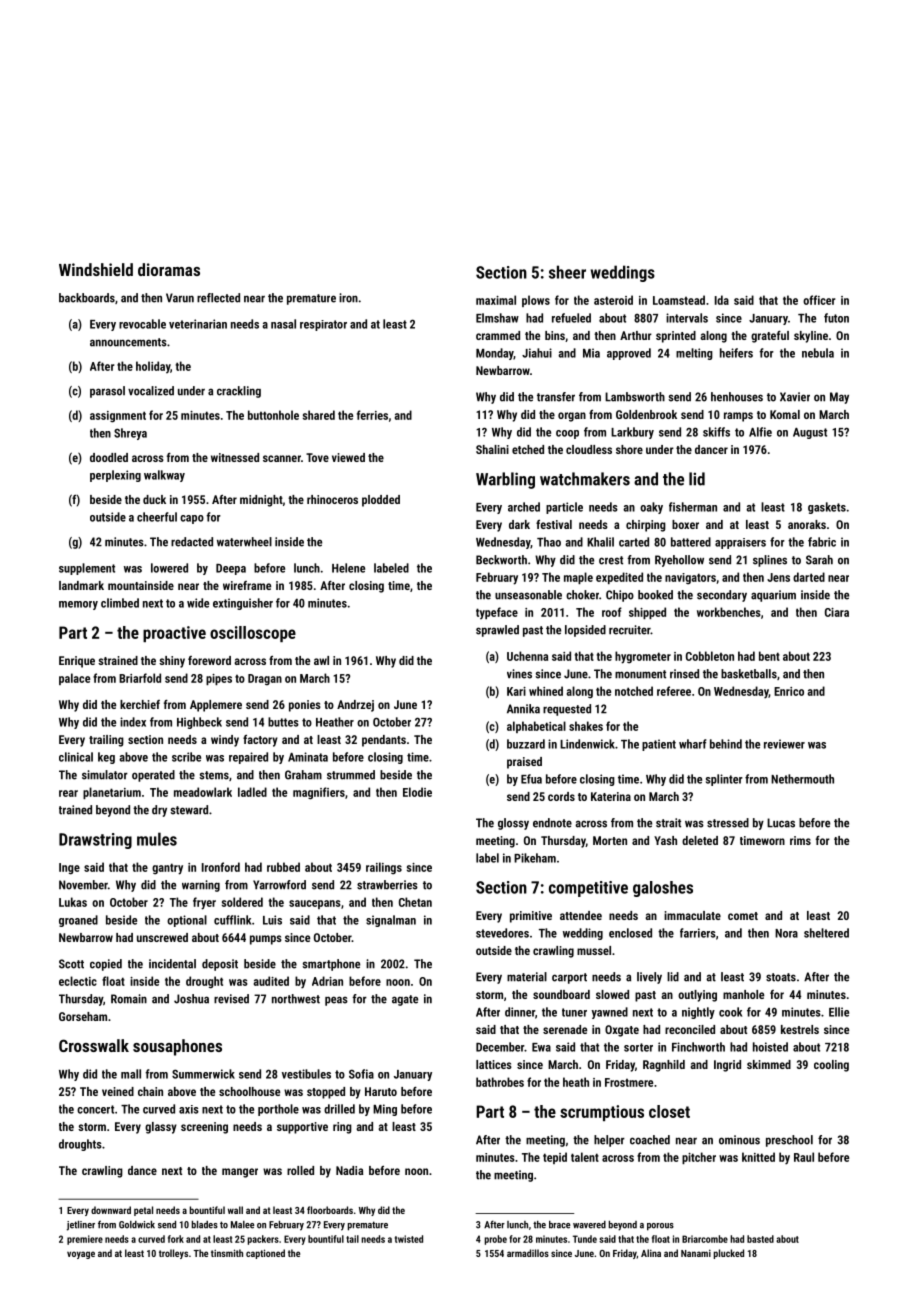  What do you see at coordinates (129, 999) in the screenshot?
I see `Romain` at bounding box center [129, 999].
